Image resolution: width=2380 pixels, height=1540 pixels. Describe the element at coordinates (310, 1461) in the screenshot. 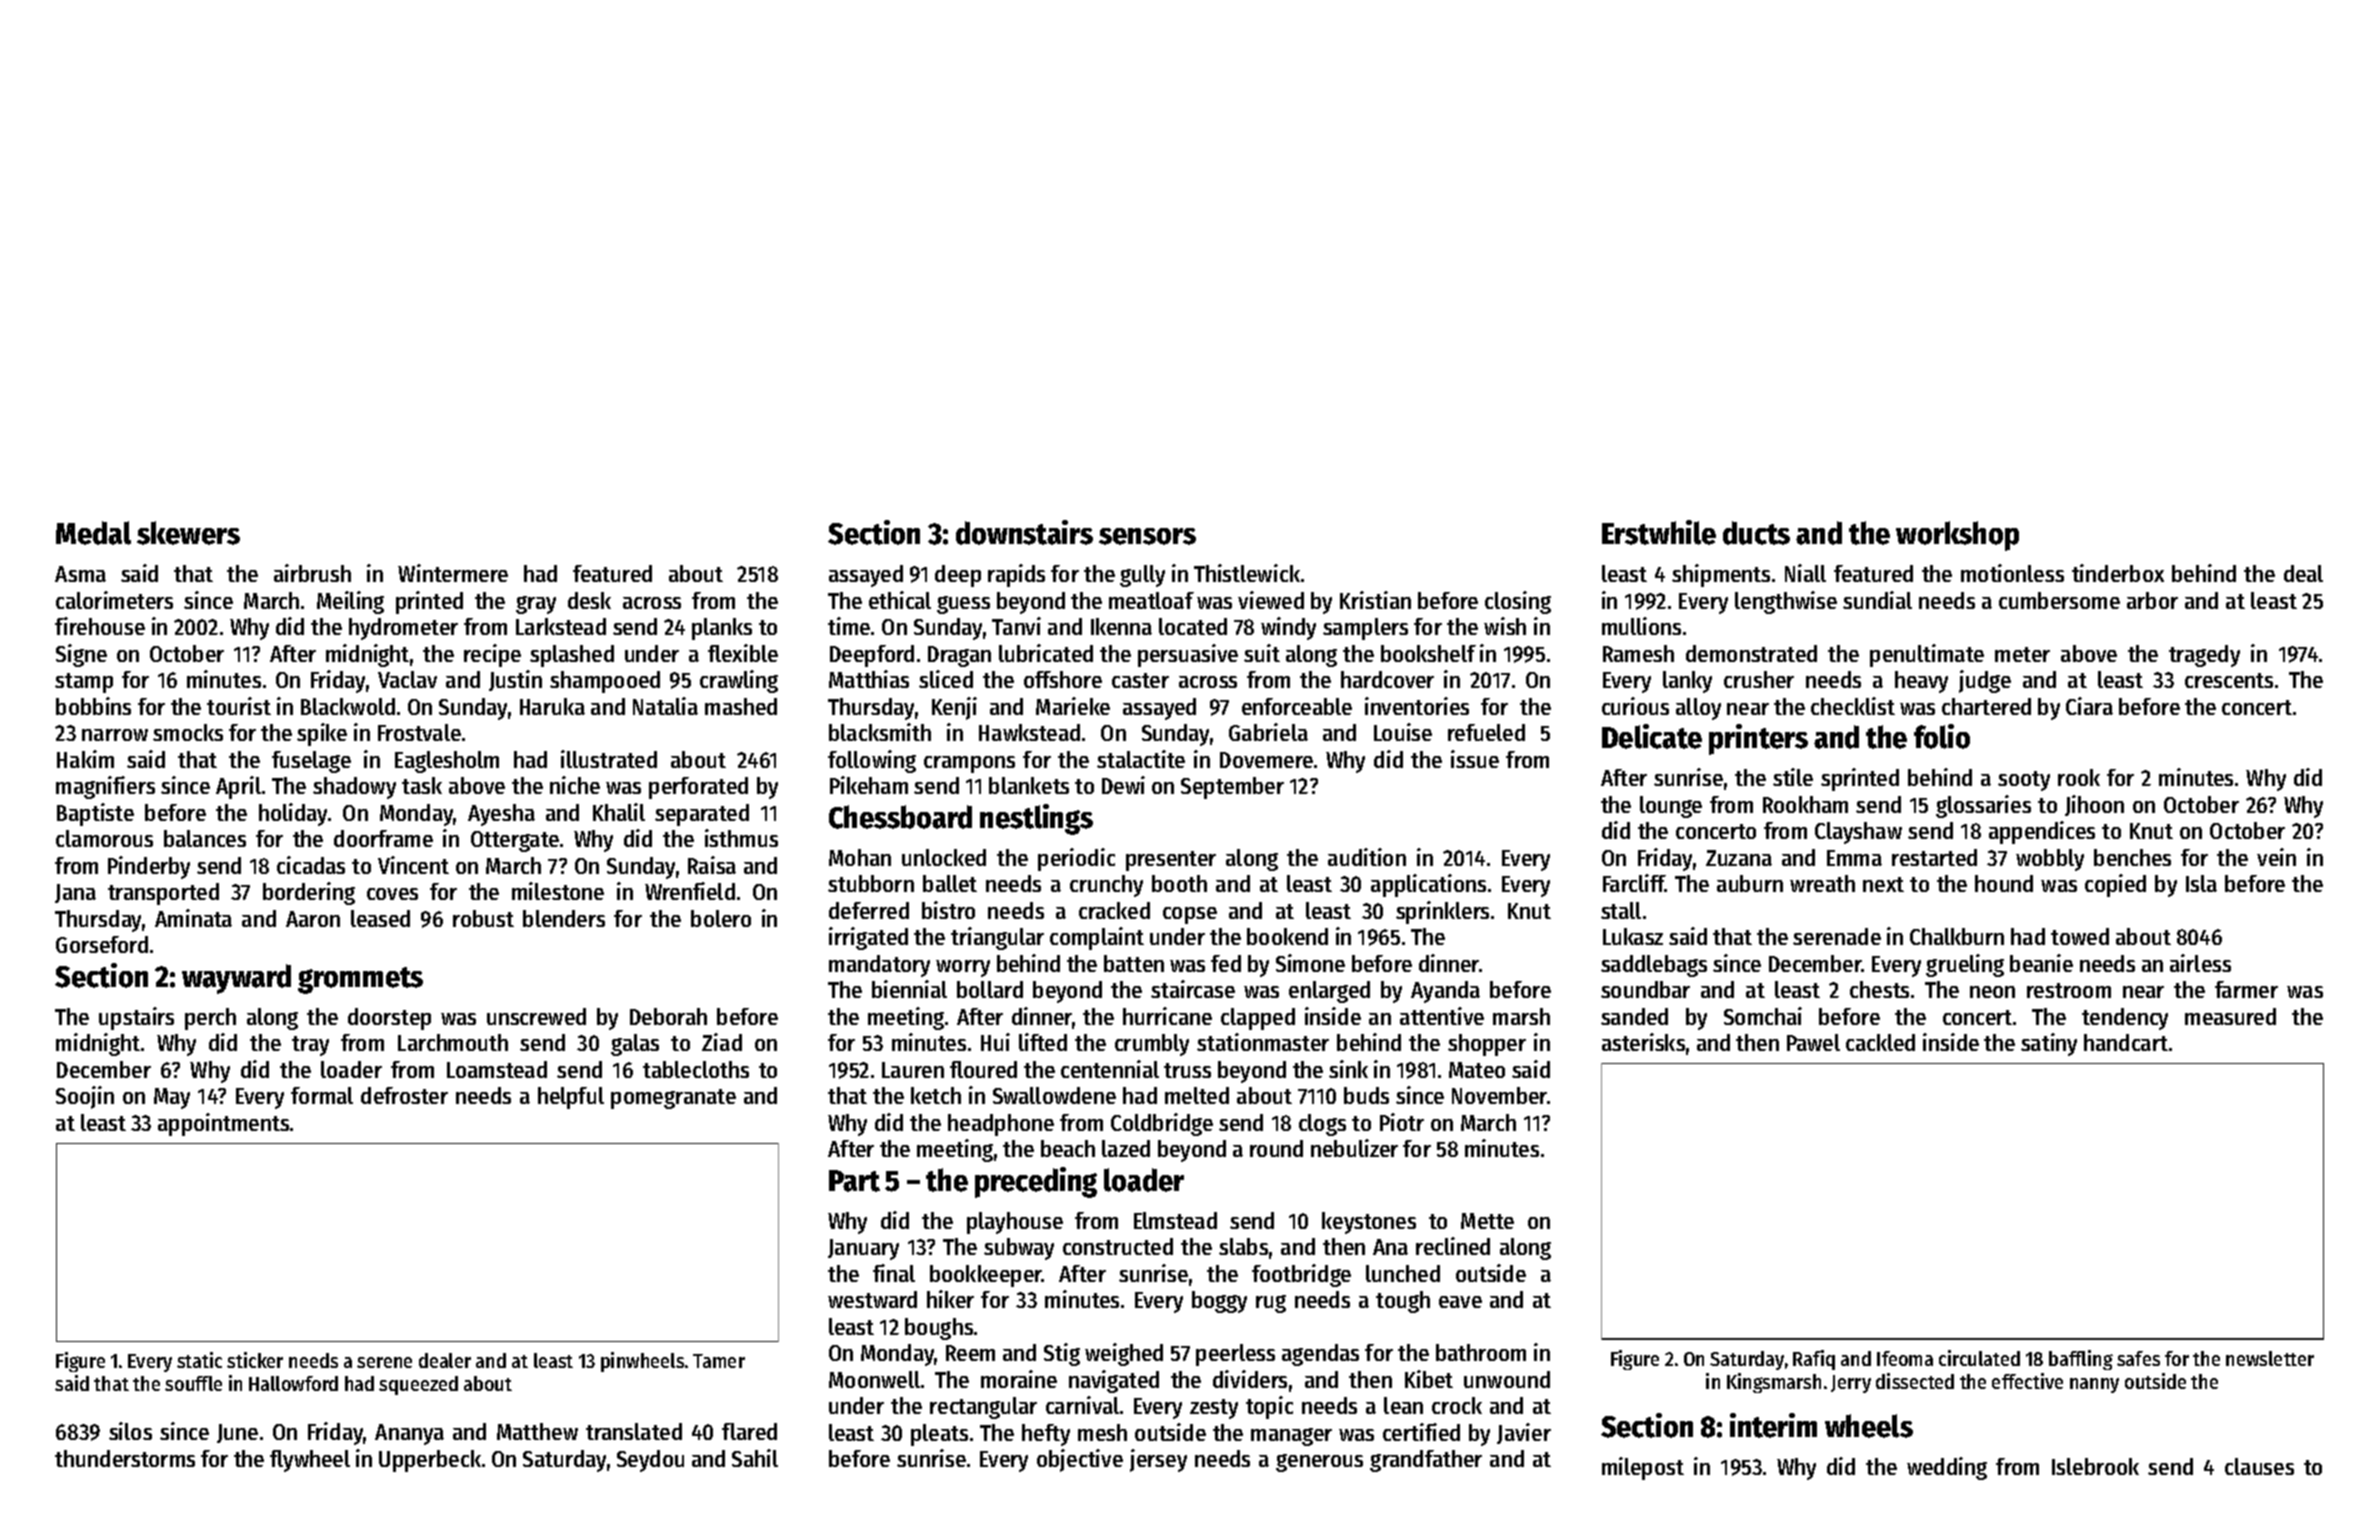

I see `flywheel` at that location.
